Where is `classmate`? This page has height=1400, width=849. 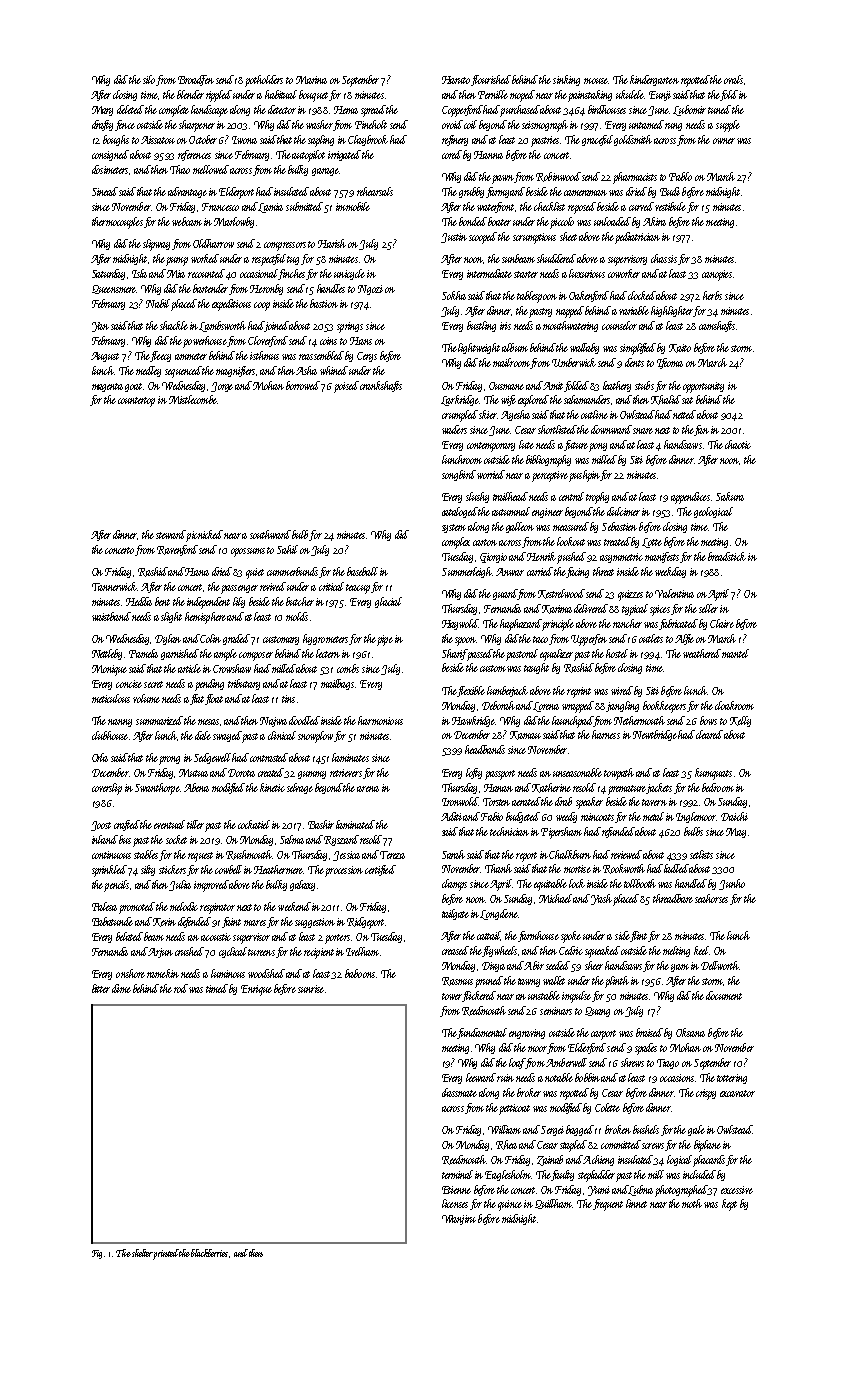 classmate is located at coordinates (459, 1092).
